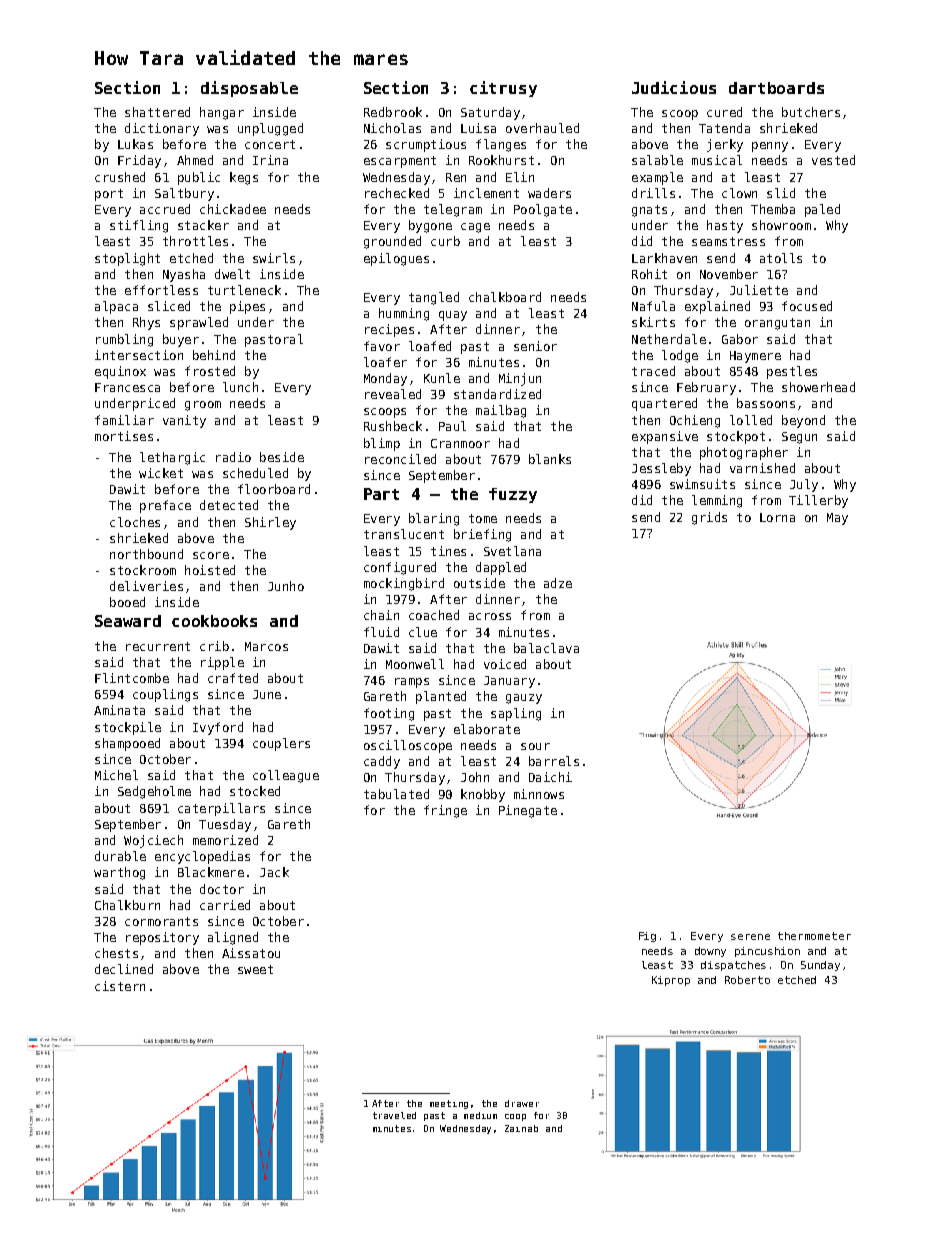  What do you see at coordinates (404, 534) in the screenshot?
I see `translucent` at bounding box center [404, 534].
